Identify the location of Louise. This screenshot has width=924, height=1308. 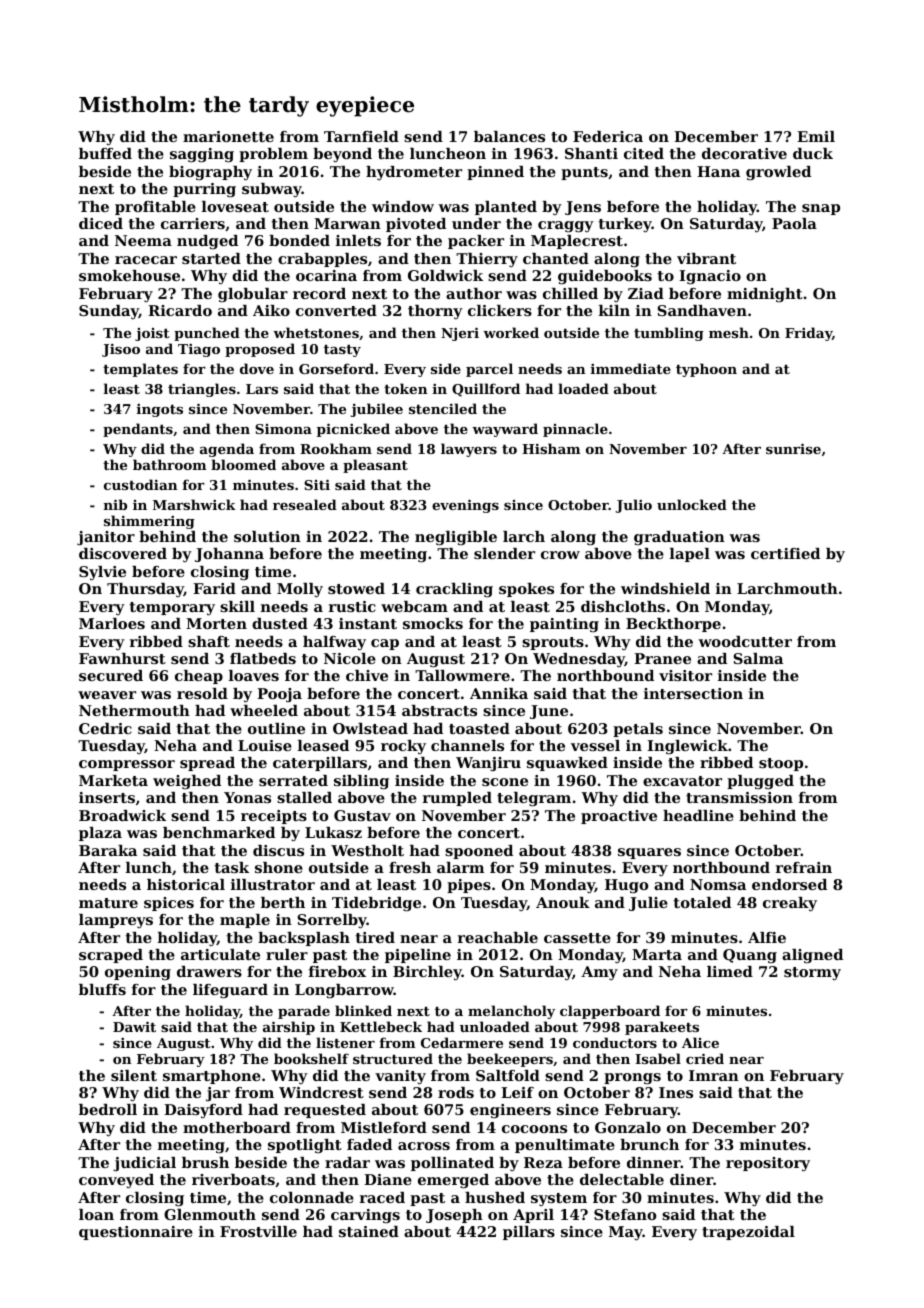
(265, 745).
